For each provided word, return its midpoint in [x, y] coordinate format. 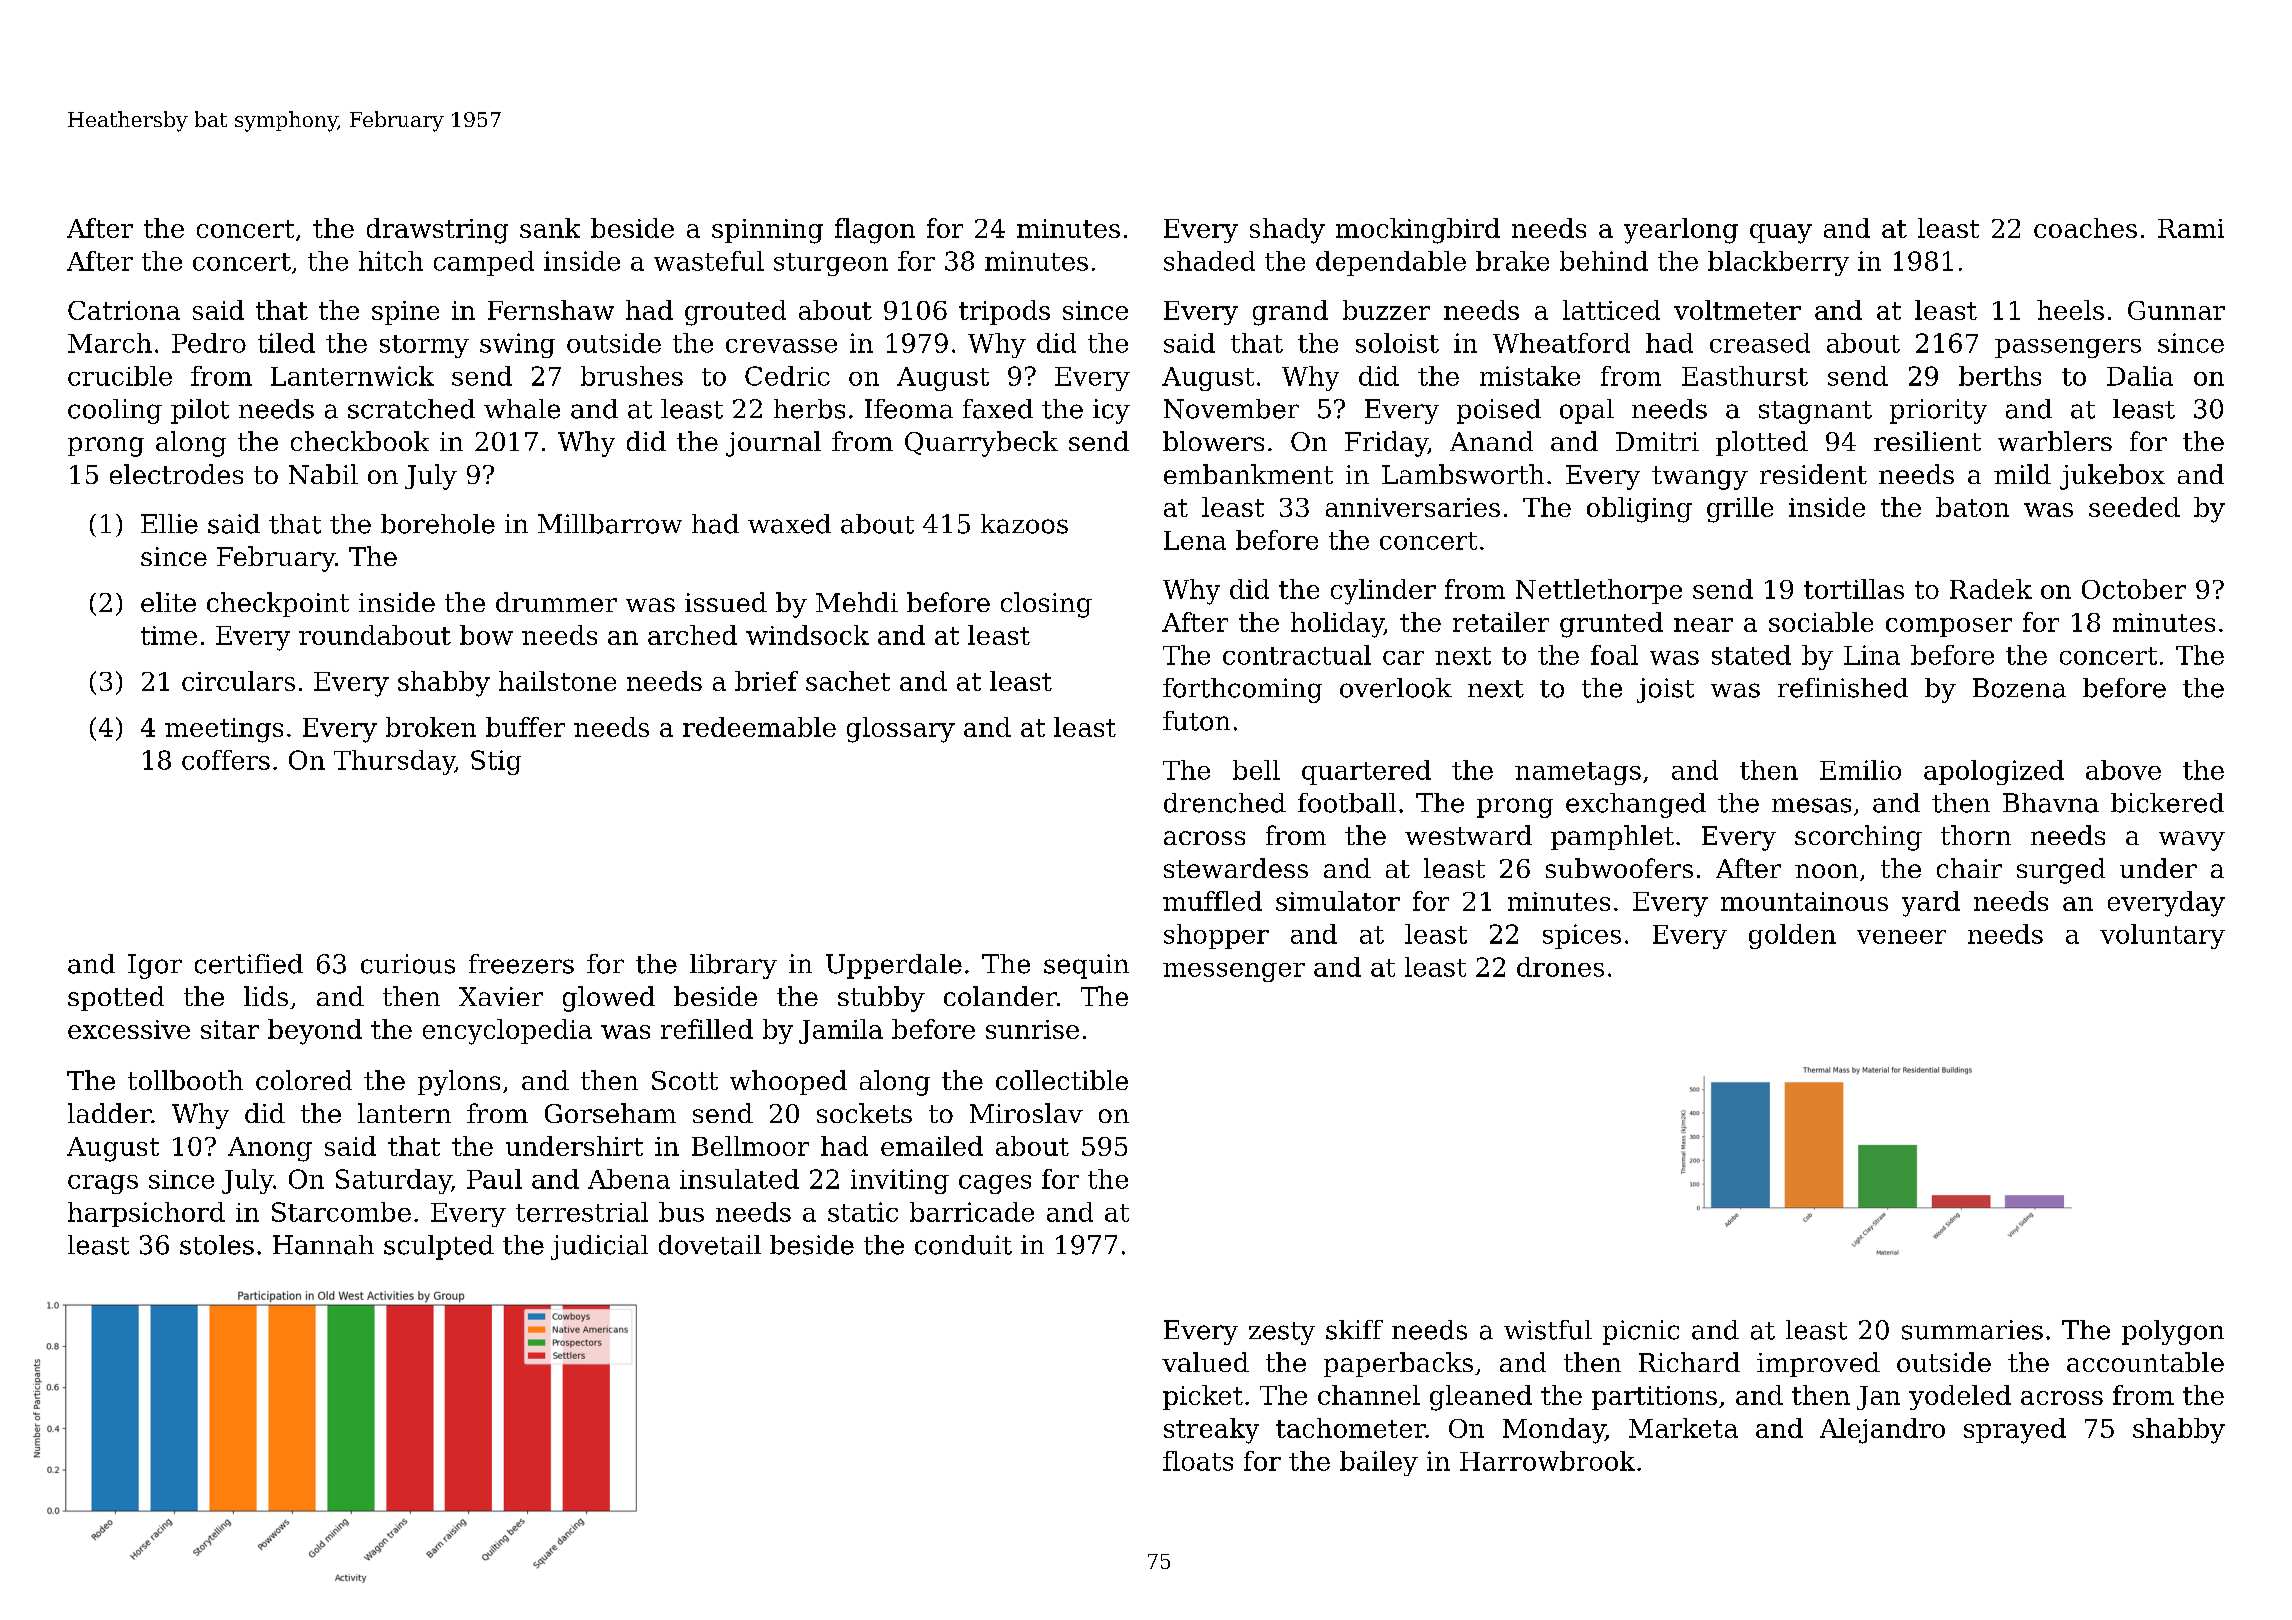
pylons [459, 1083]
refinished [1843, 688]
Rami [2191, 228]
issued [726, 602]
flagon [875, 231]
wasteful [709, 261]
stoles [217, 1245]
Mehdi [857, 602]
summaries [1972, 1330]
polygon [2173, 1332]
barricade [972, 1212]
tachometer [1351, 1428]
